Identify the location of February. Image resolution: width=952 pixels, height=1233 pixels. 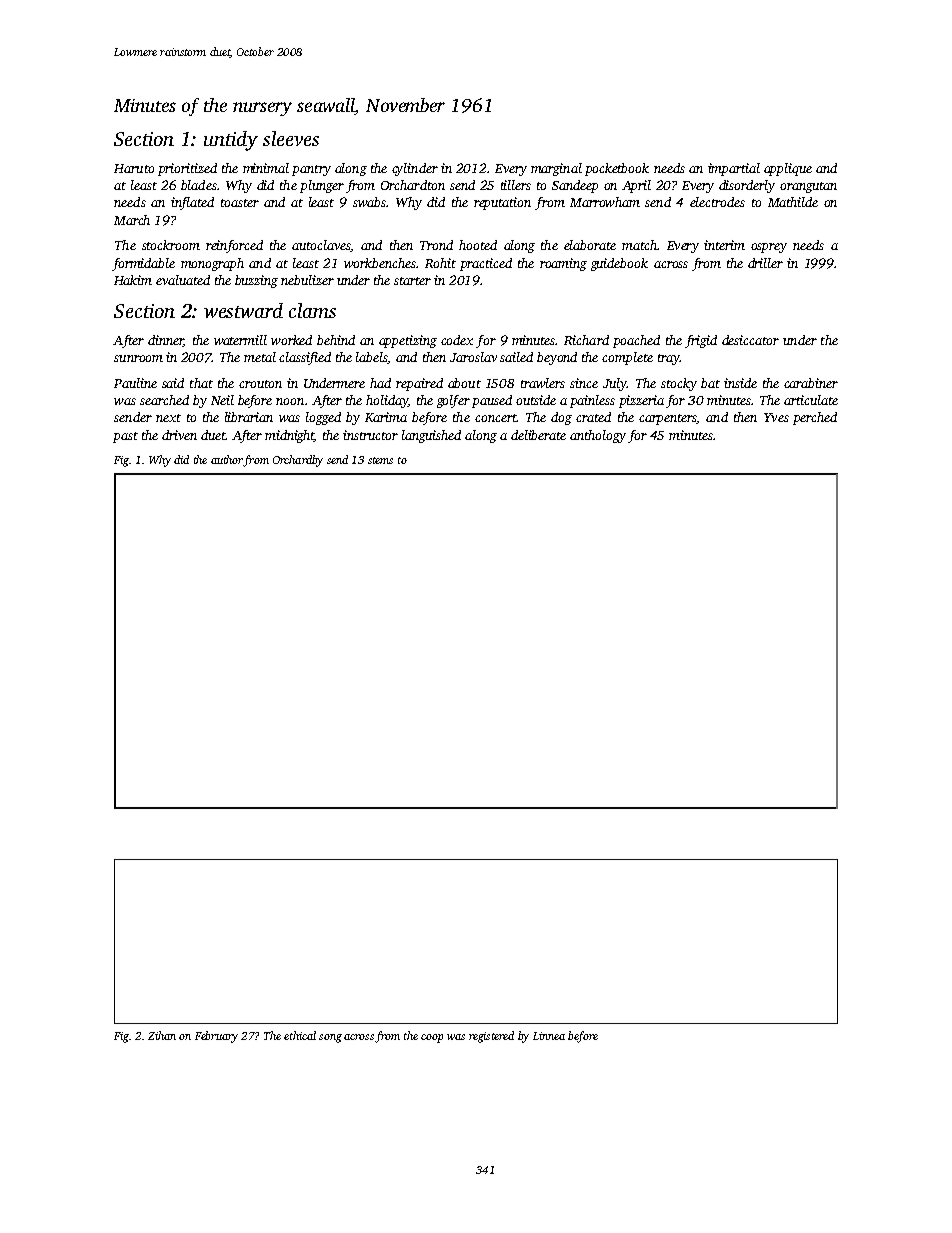
(216, 1037).
